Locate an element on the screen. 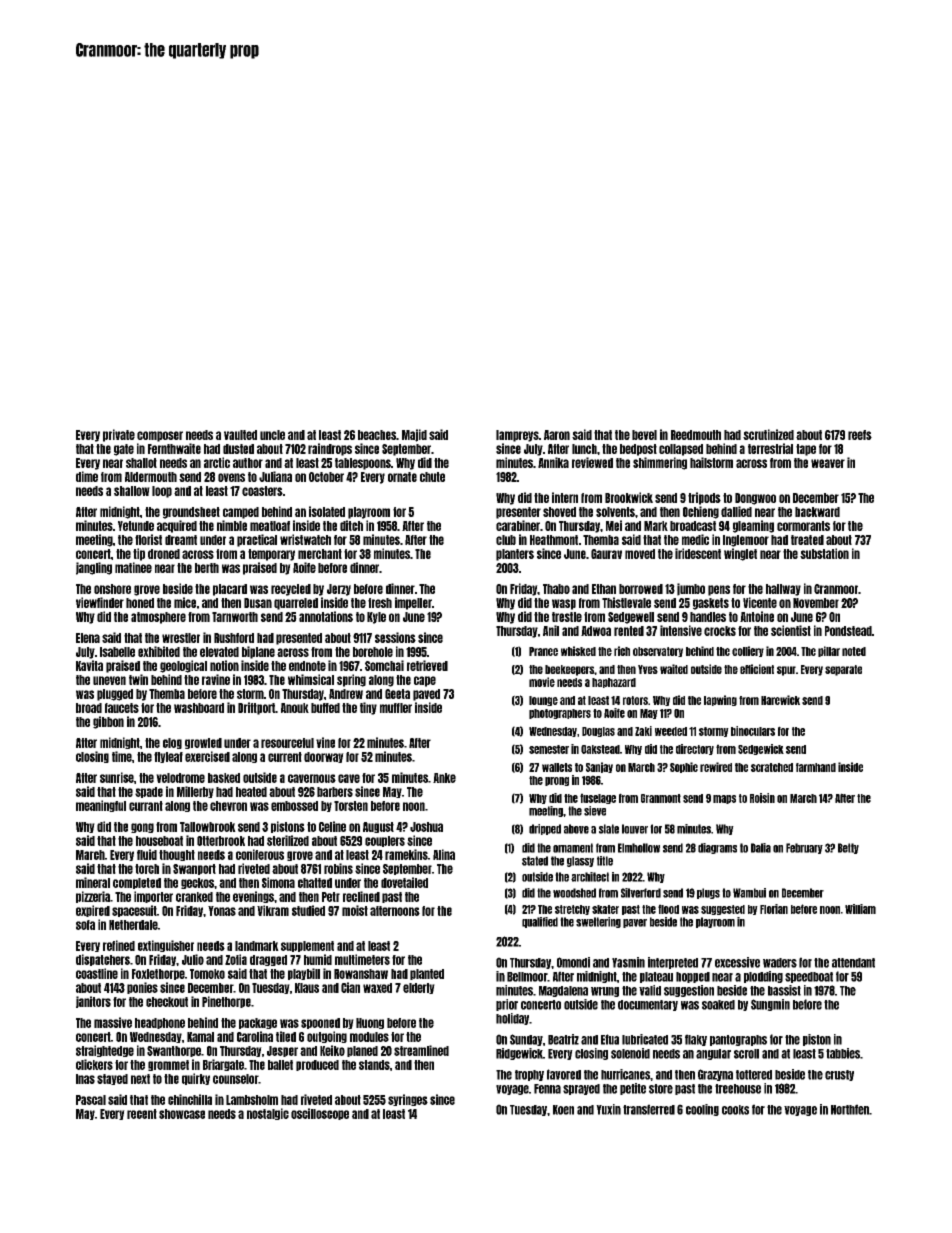 This screenshot has width=952, height=1233. planters is located at coordinates (515, 555).
